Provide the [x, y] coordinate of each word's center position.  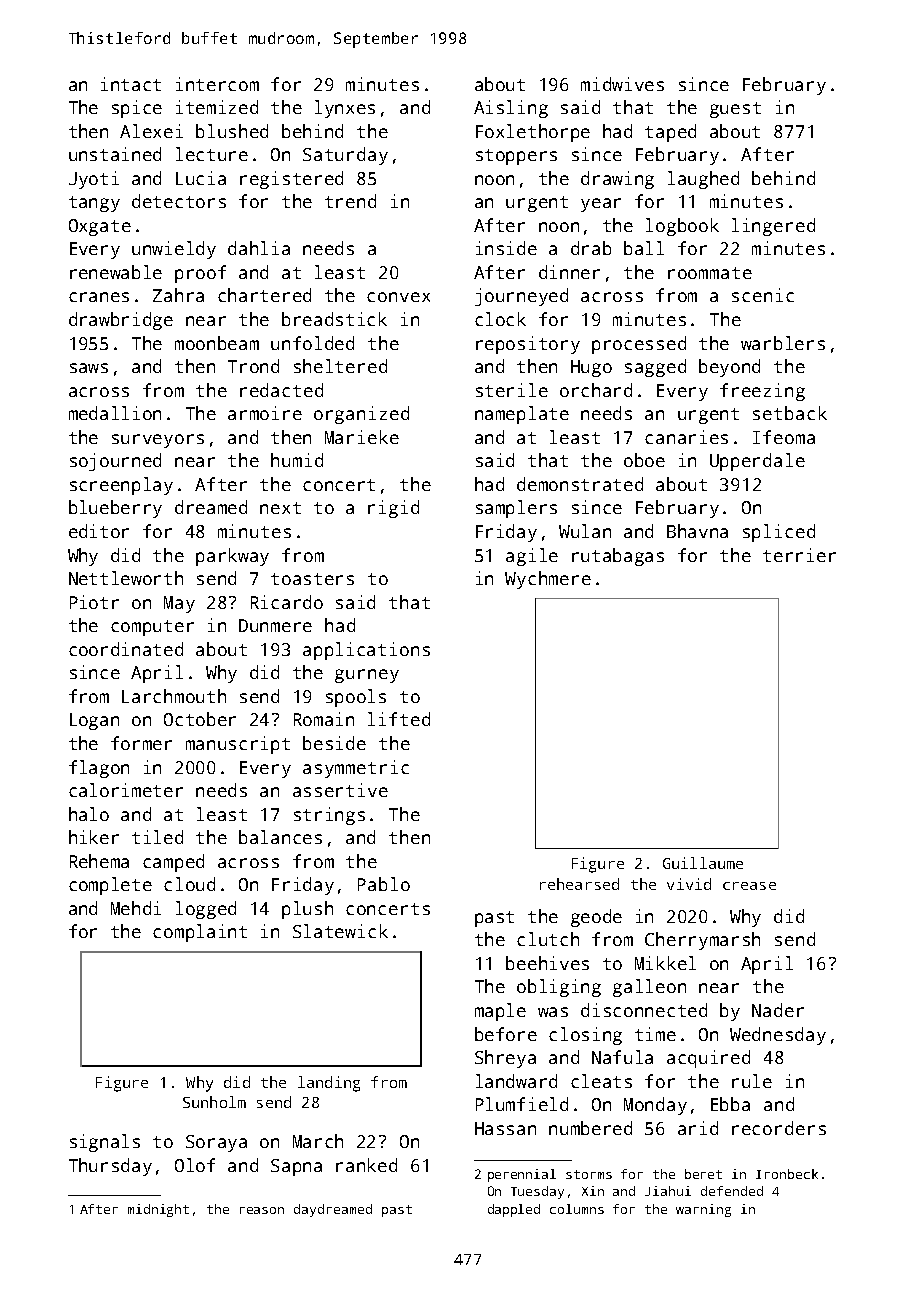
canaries [686, 437]
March [318, 1141]
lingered [773, 227]
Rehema [99, 861]
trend [350, 201]
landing [329, 1084]
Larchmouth [174, 696]
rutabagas [618, 557]
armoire [265, 413]
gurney [367, 676]
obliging [559, 988]
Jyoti [94, 180]
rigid [393, 509]
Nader [778, 1010]
